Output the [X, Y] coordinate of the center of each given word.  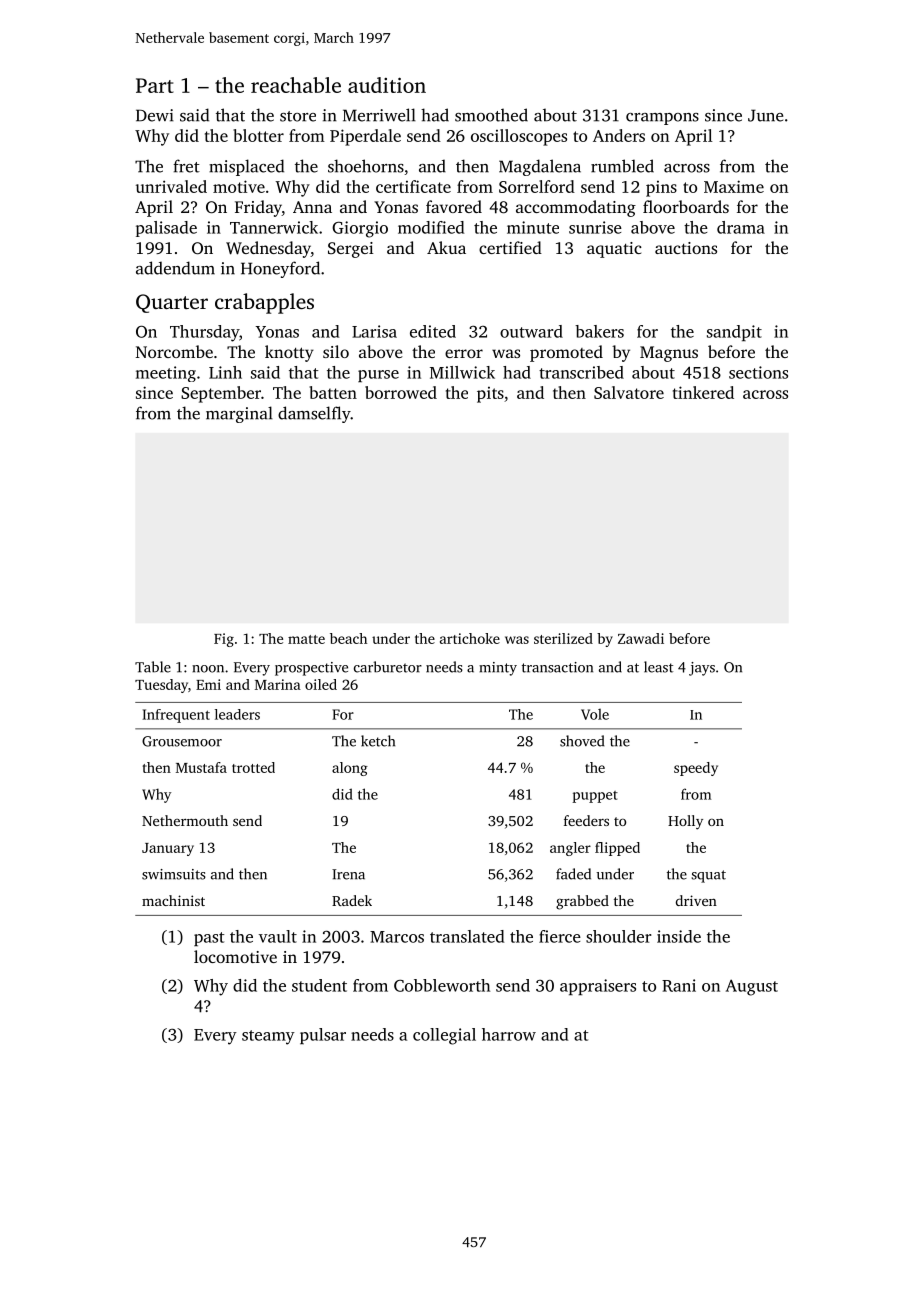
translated [467, 936]
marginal [239, 414]
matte [306, 639]
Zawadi [641, 638]
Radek [352, 900]
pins [661, 189]
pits [490, 395]
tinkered [703, 392]
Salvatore [629, 392]
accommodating [576, 208]
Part [155, 85]
